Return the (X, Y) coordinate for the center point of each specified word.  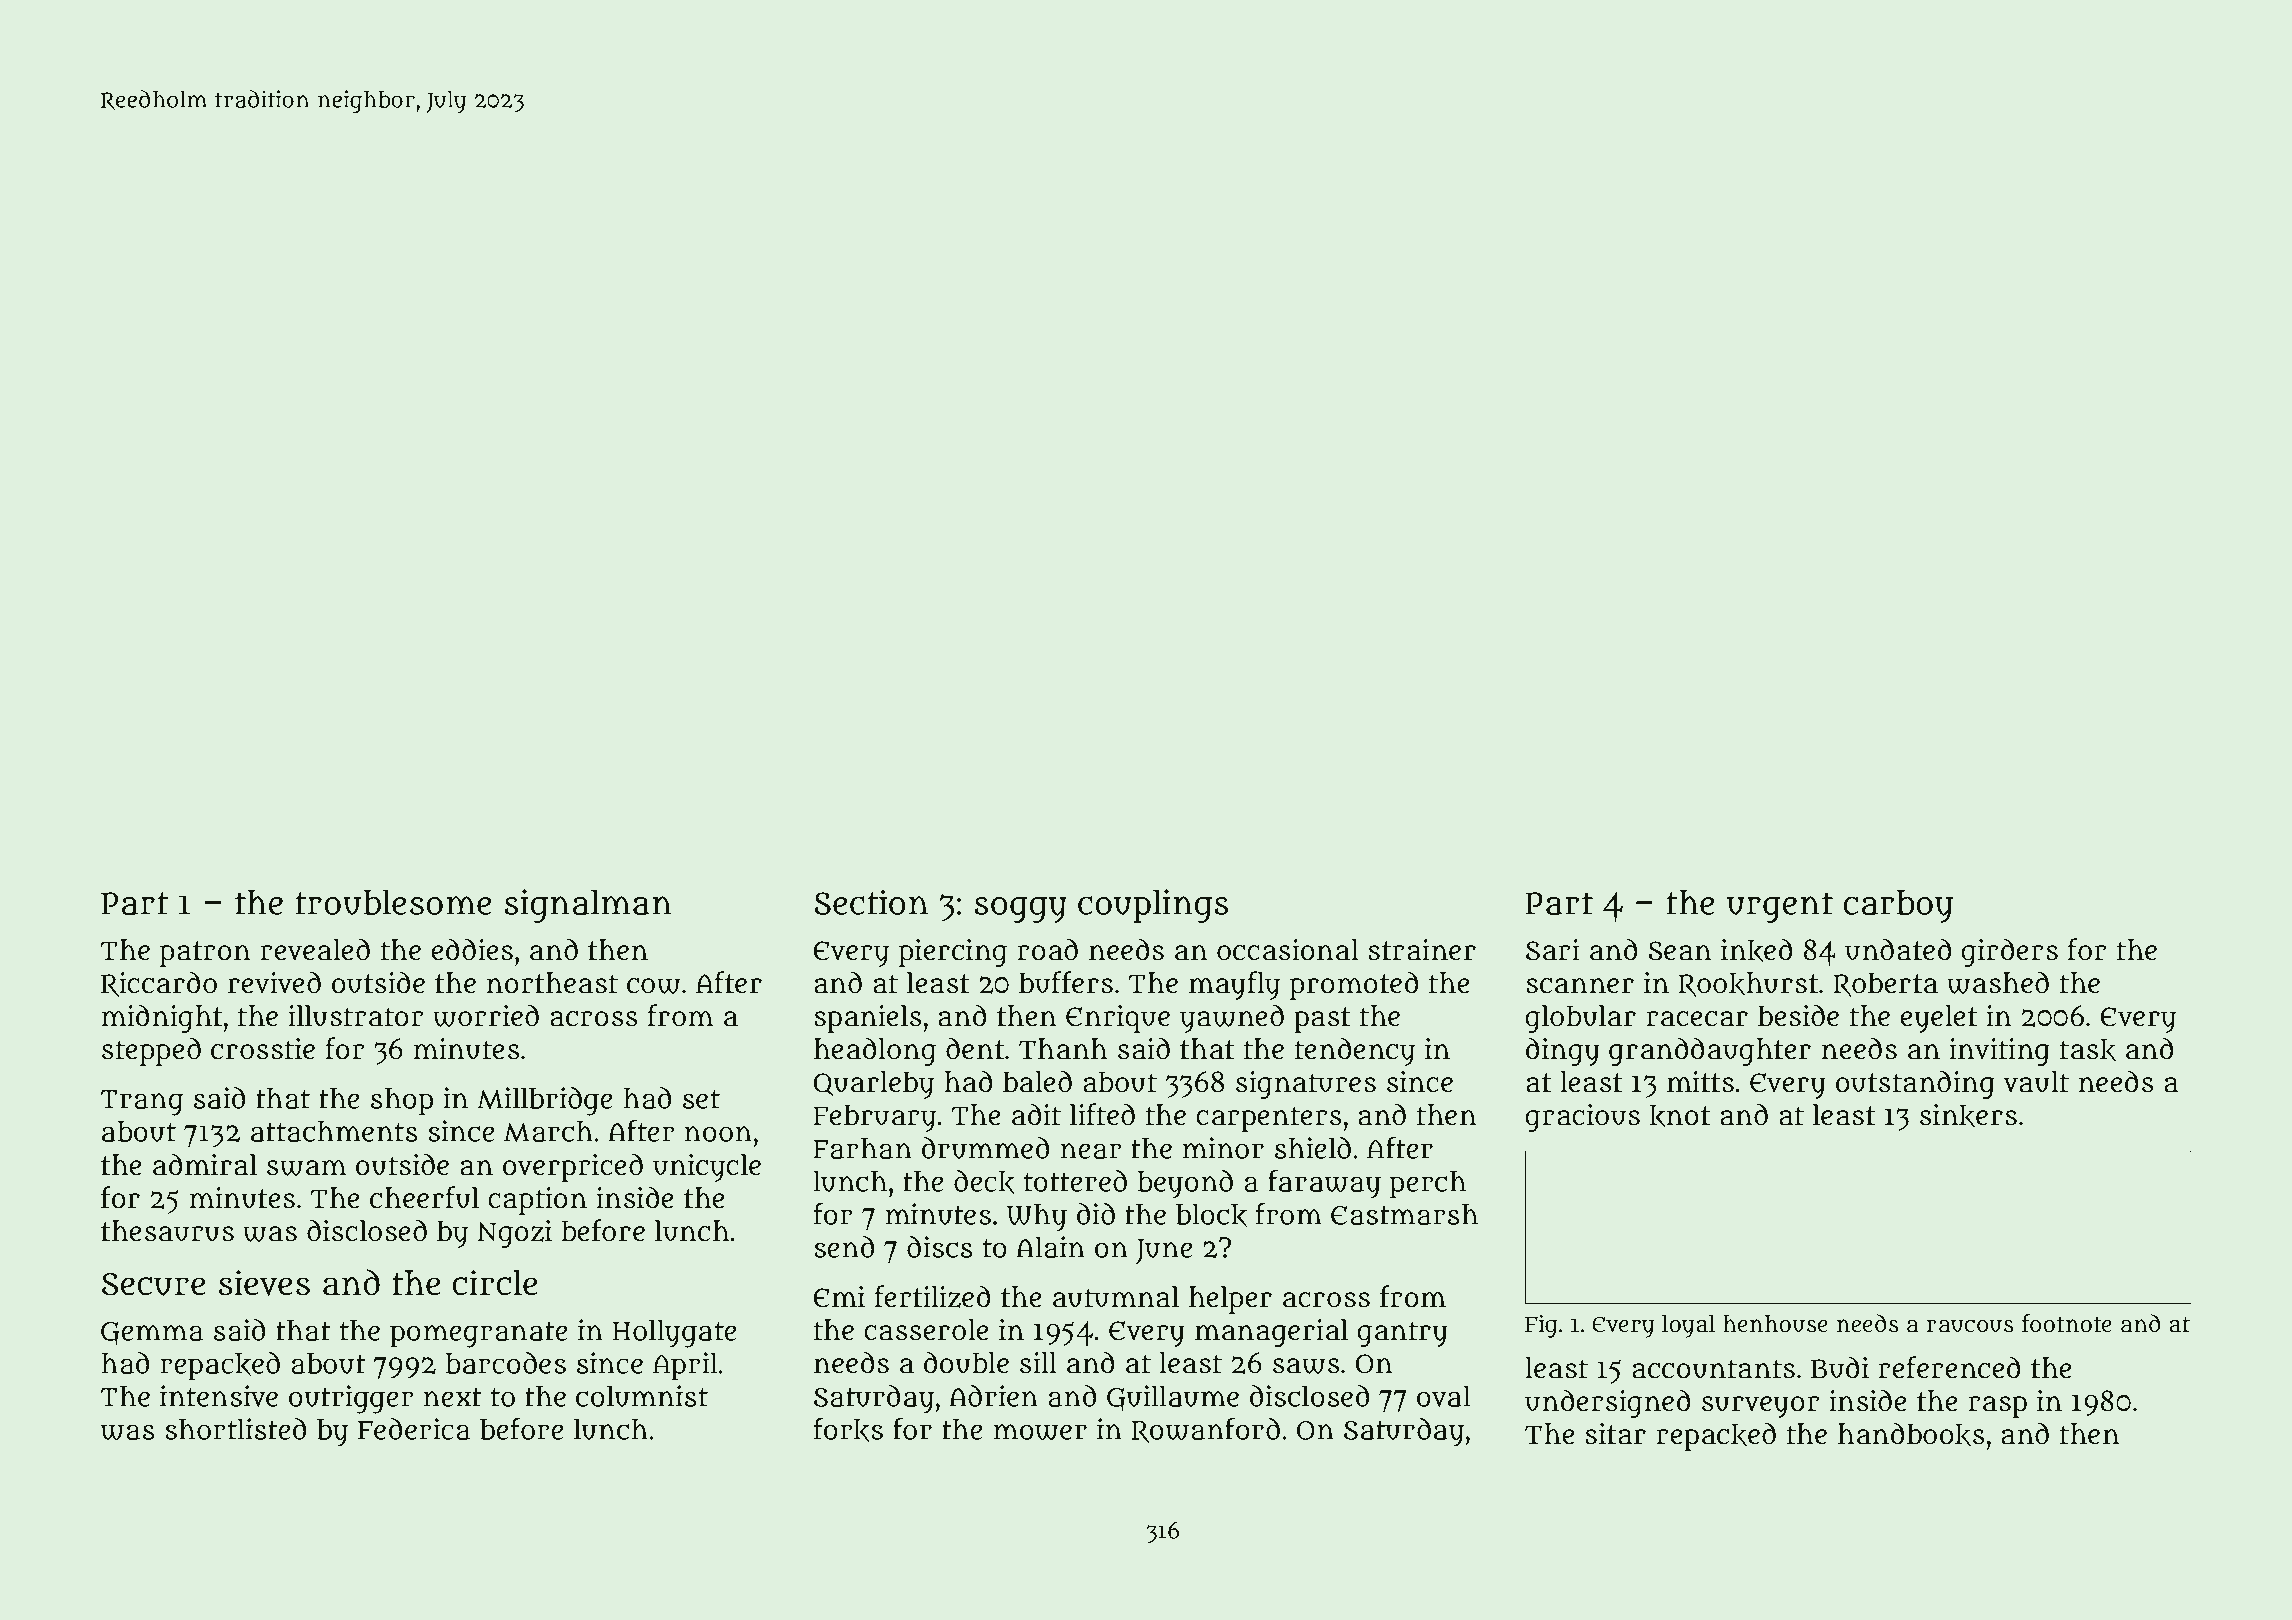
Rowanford (1205, 1430)
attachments (334, 1131)
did (1096, 1214)
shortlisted (235, 1429)
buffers (1066, 982)
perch (1428, 1185)
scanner (1580, 985)
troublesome (393, 902)
